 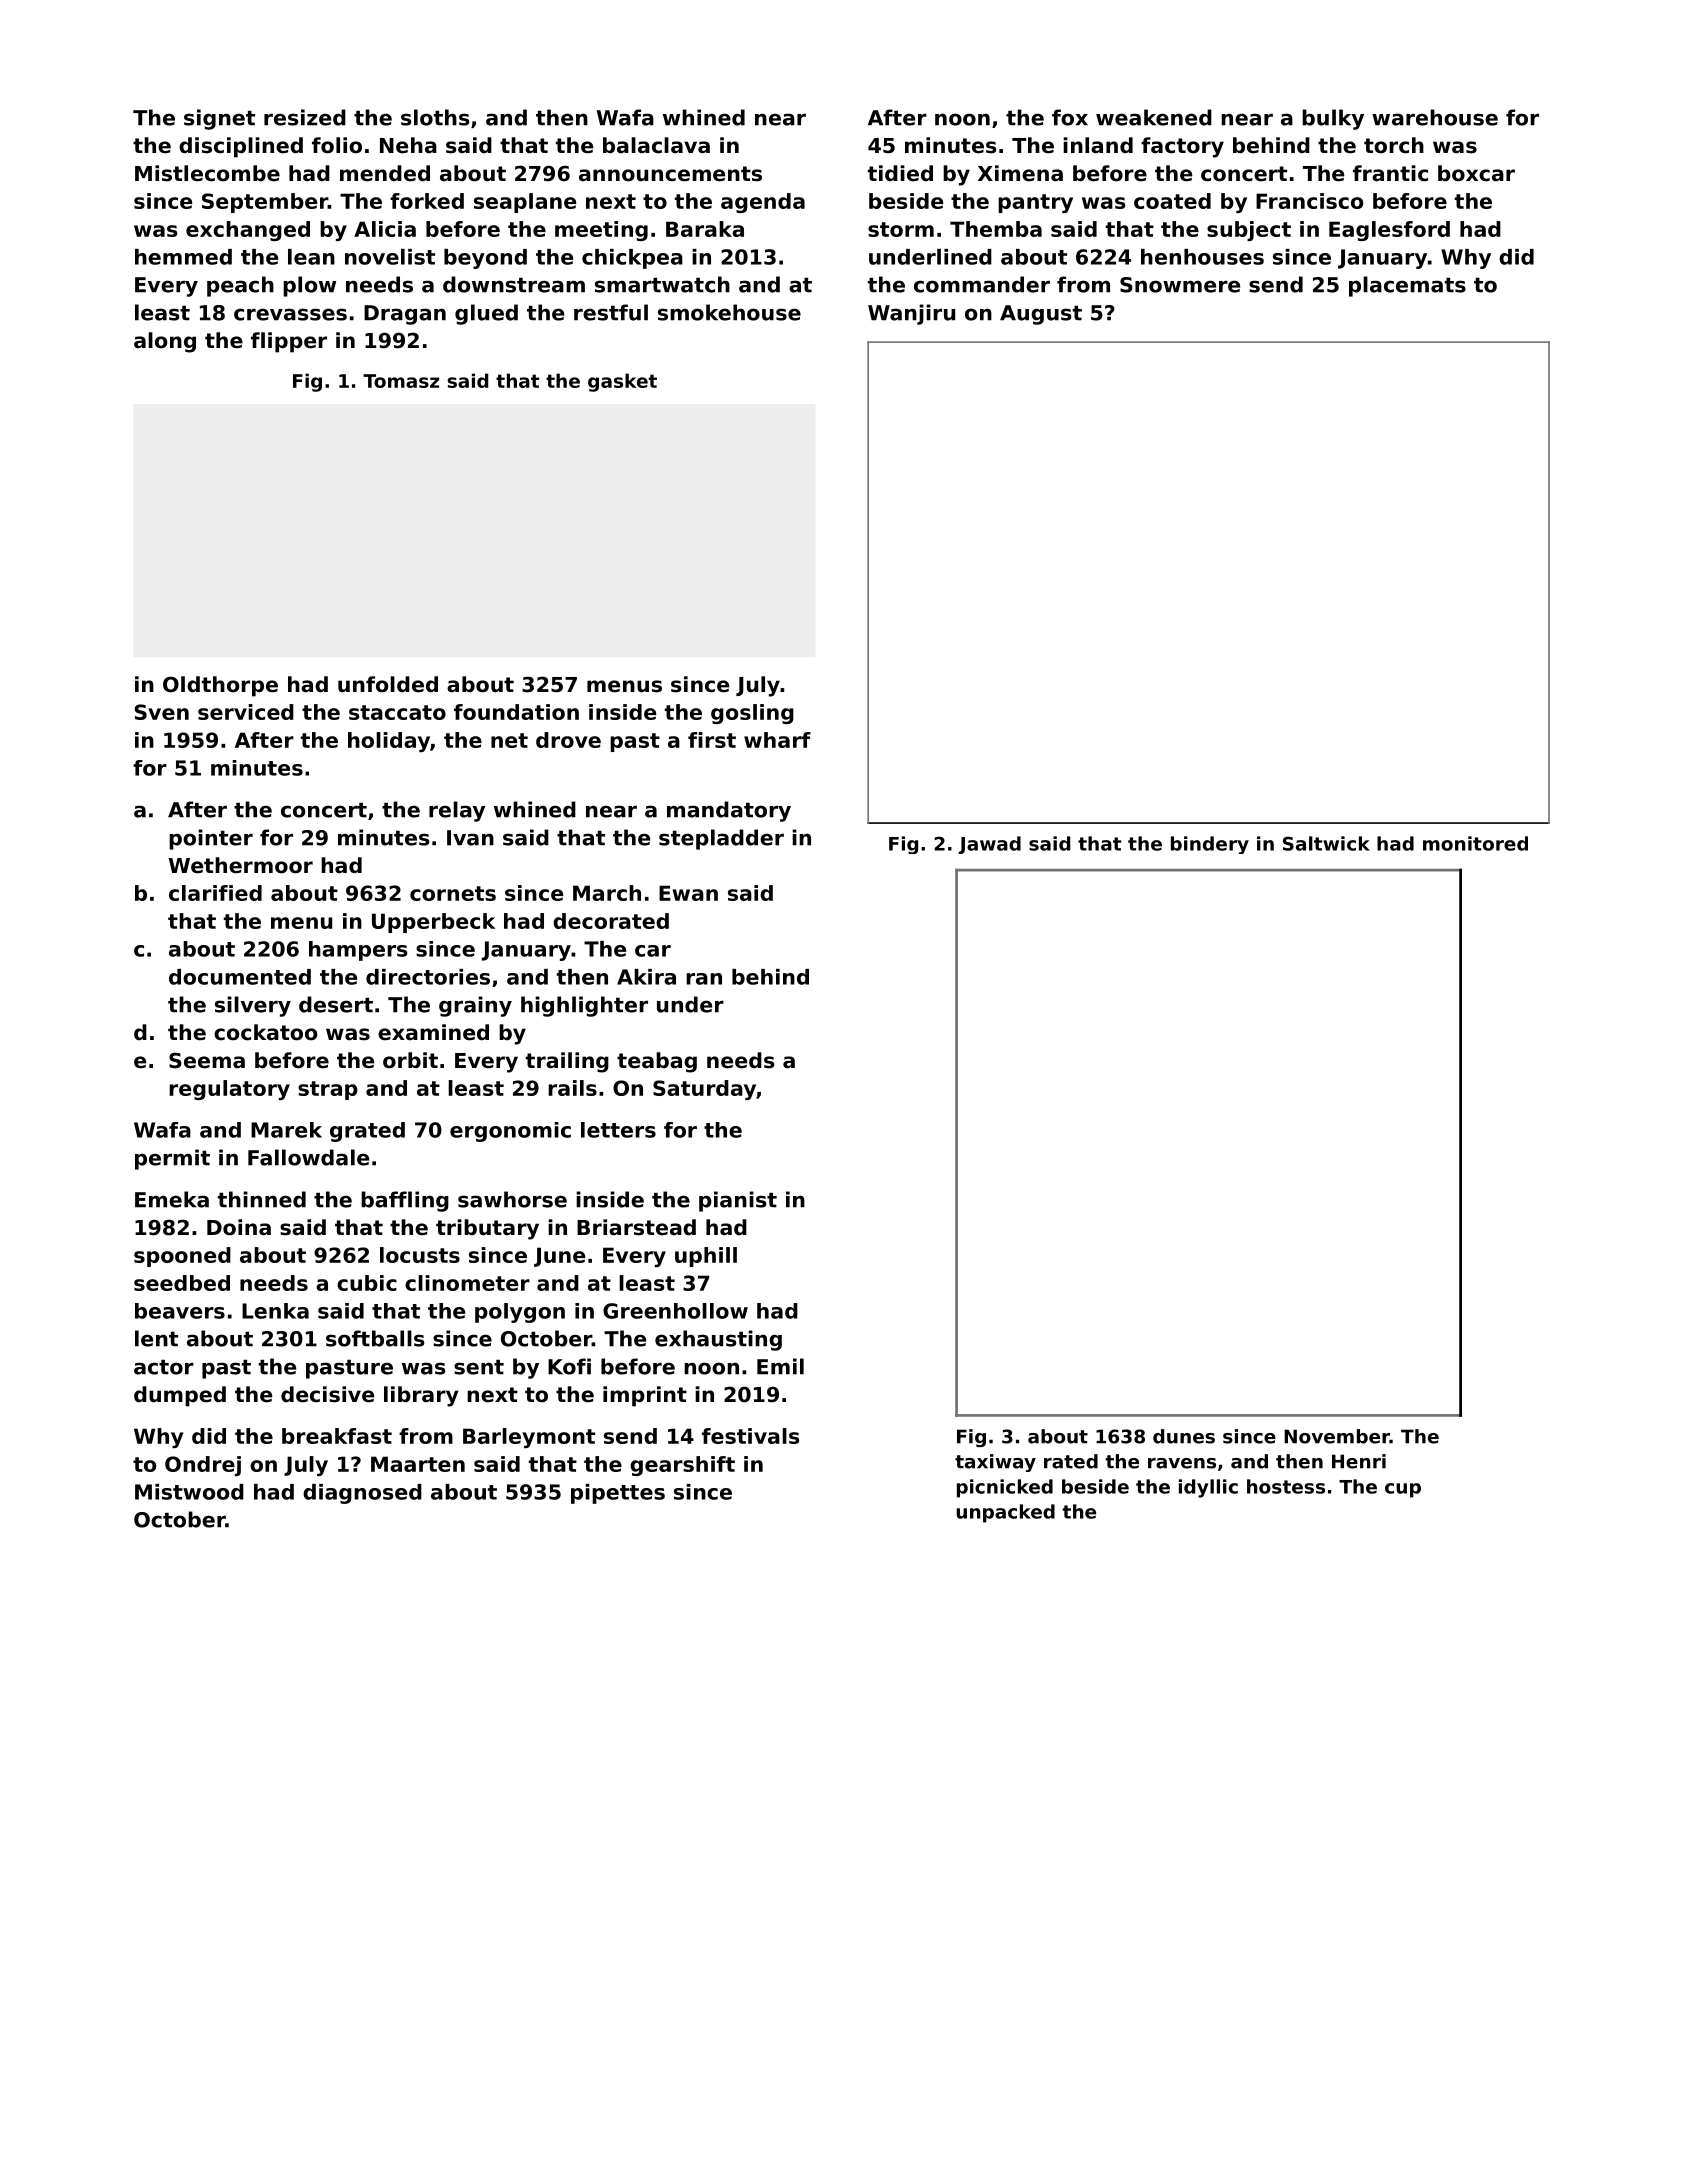 What do you see at coordinates (1407, 286) in the screenshot?
I see `placemats` at bounding box center [1407, 286].
